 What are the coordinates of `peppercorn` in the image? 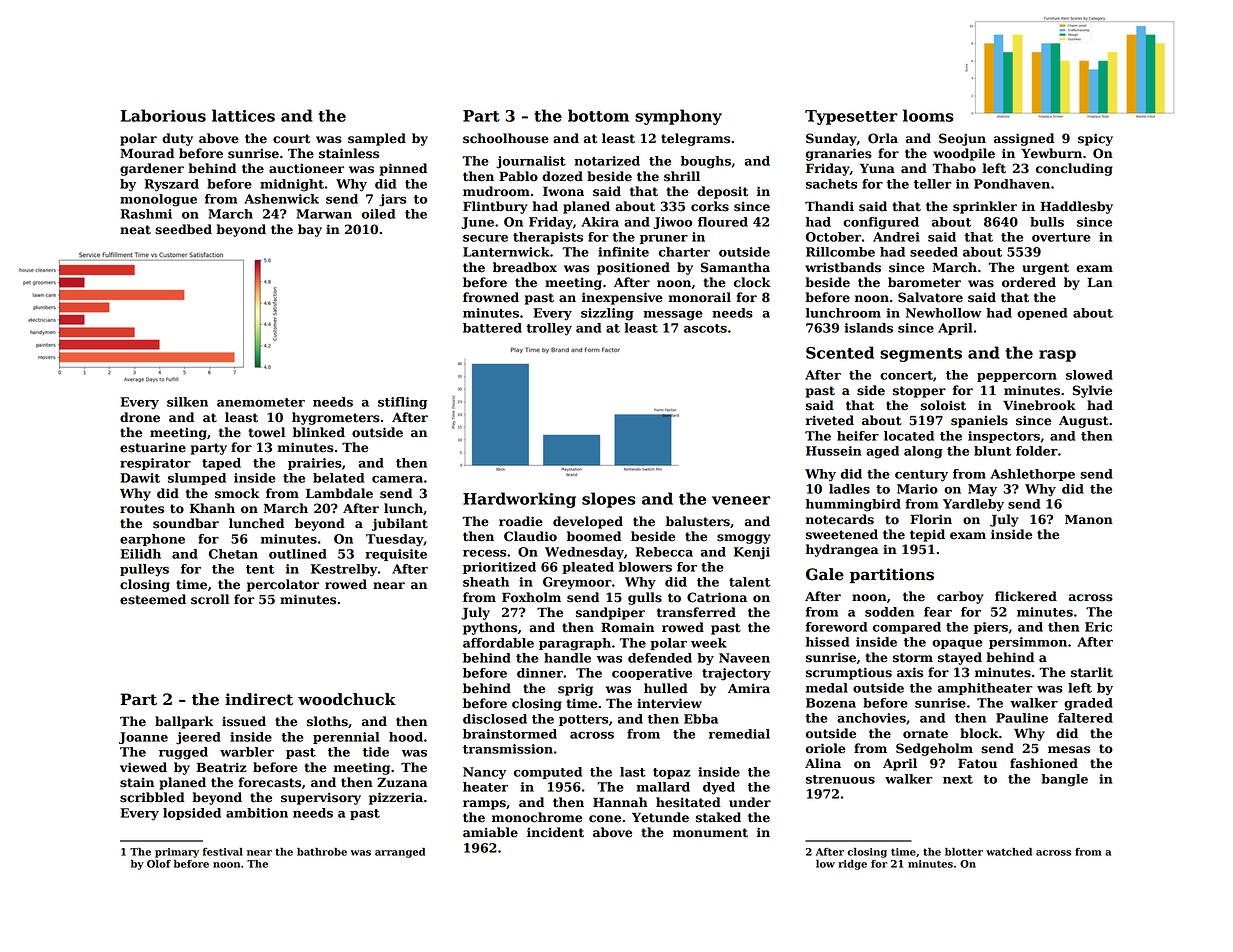 It's located at (1017, 377).
